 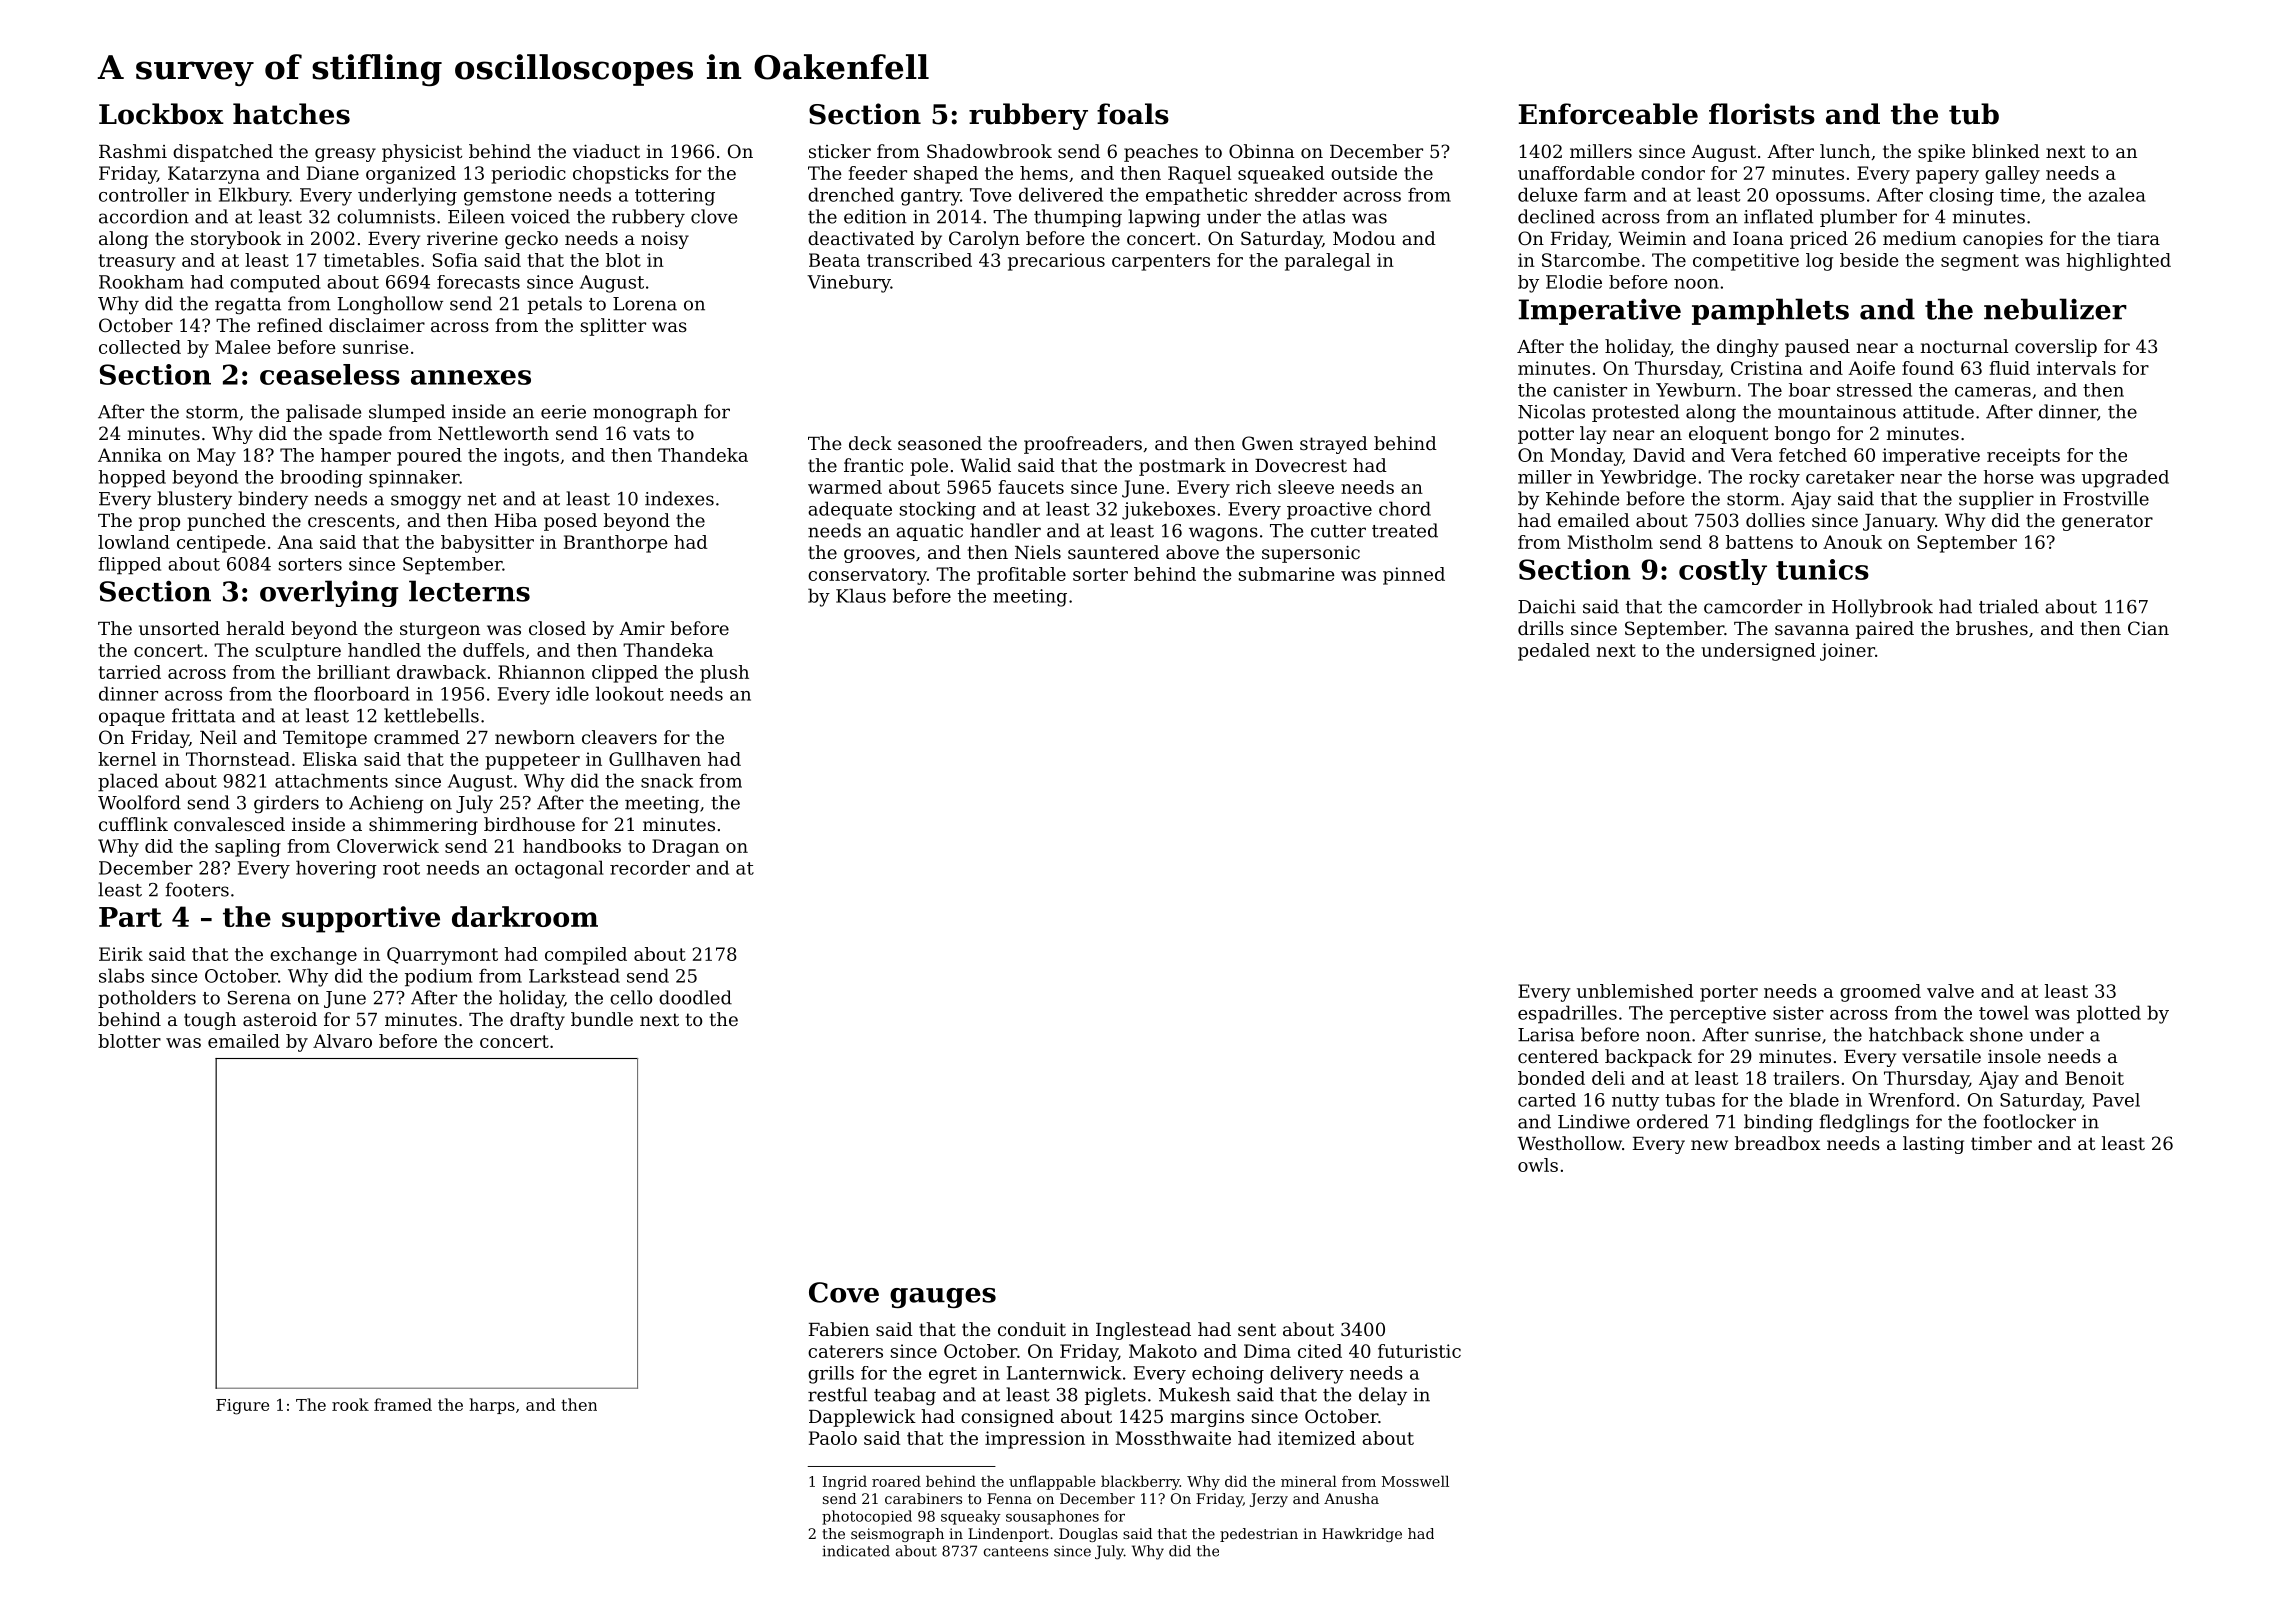 What do you see at coordinates (161, 114) in the screenshot?
I see `Lockbox` at bounding box center [161, 114].
